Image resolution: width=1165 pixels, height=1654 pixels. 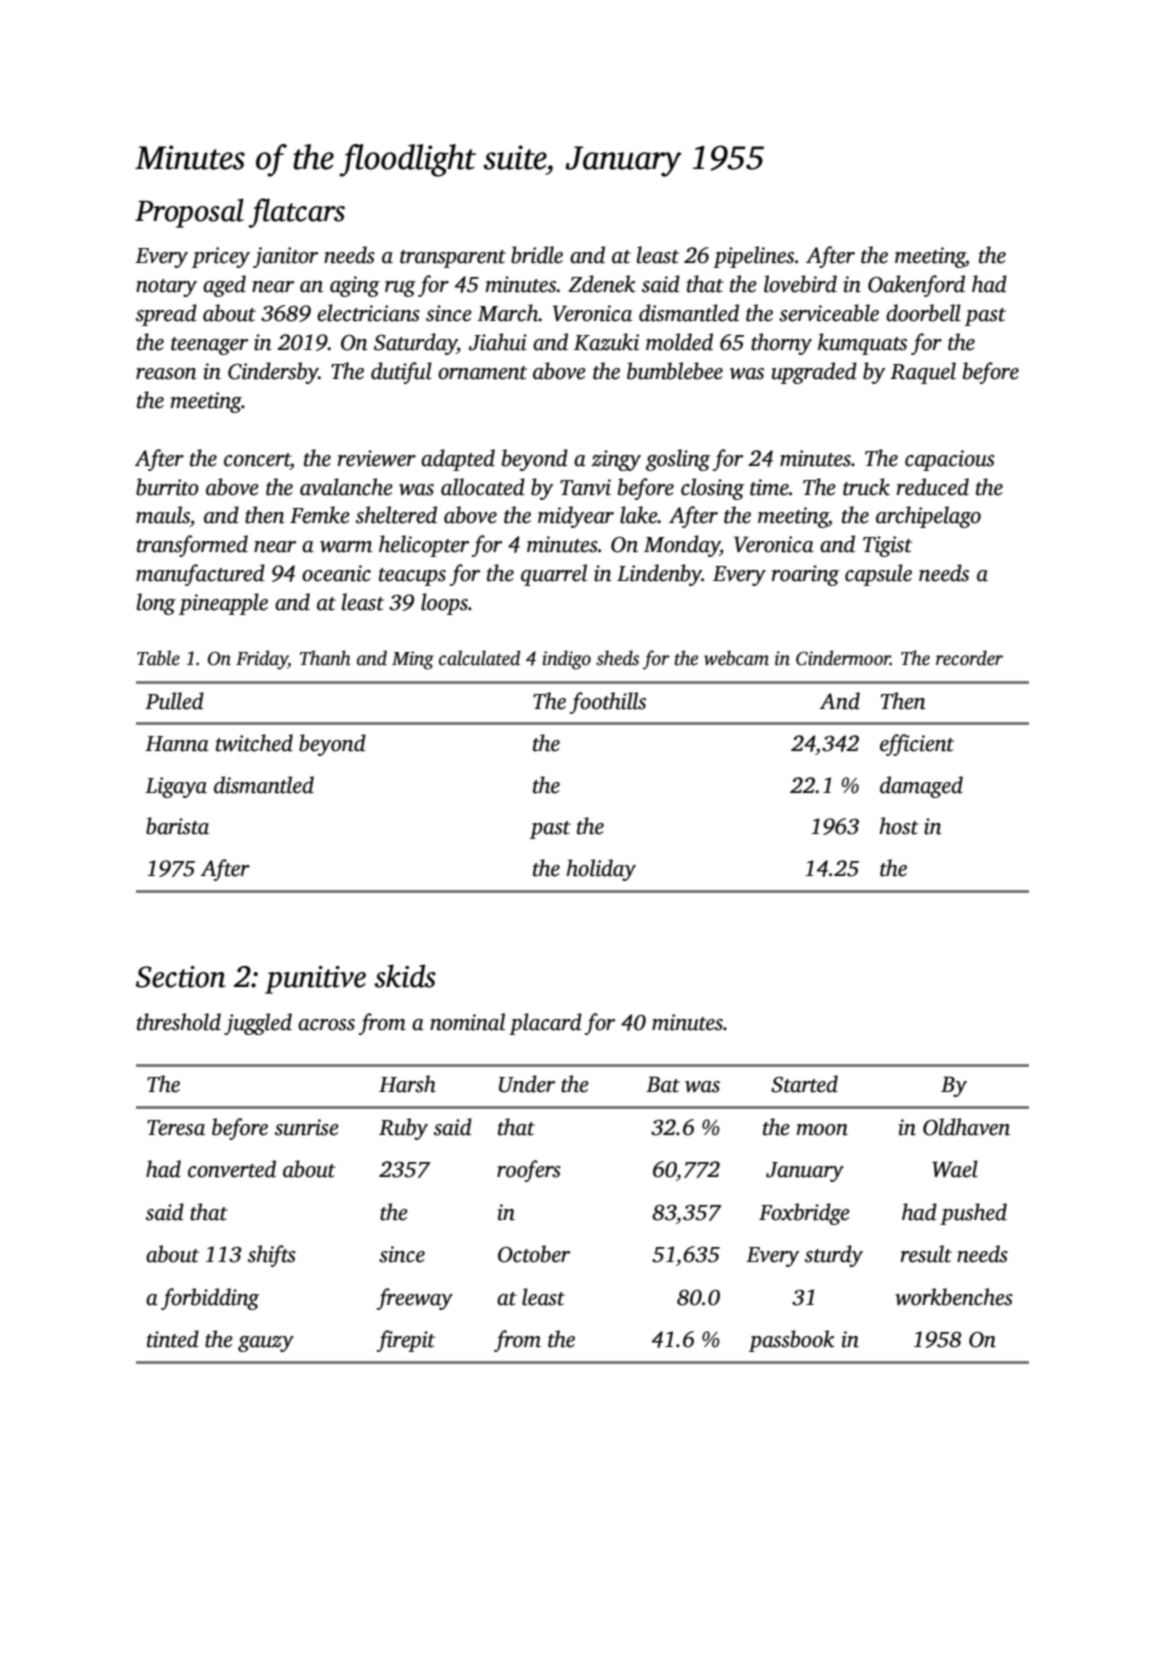 What do you see at coordinates (325, 658) in the screenshot?
I see `Thanh` at bounding box center [325, 658].
